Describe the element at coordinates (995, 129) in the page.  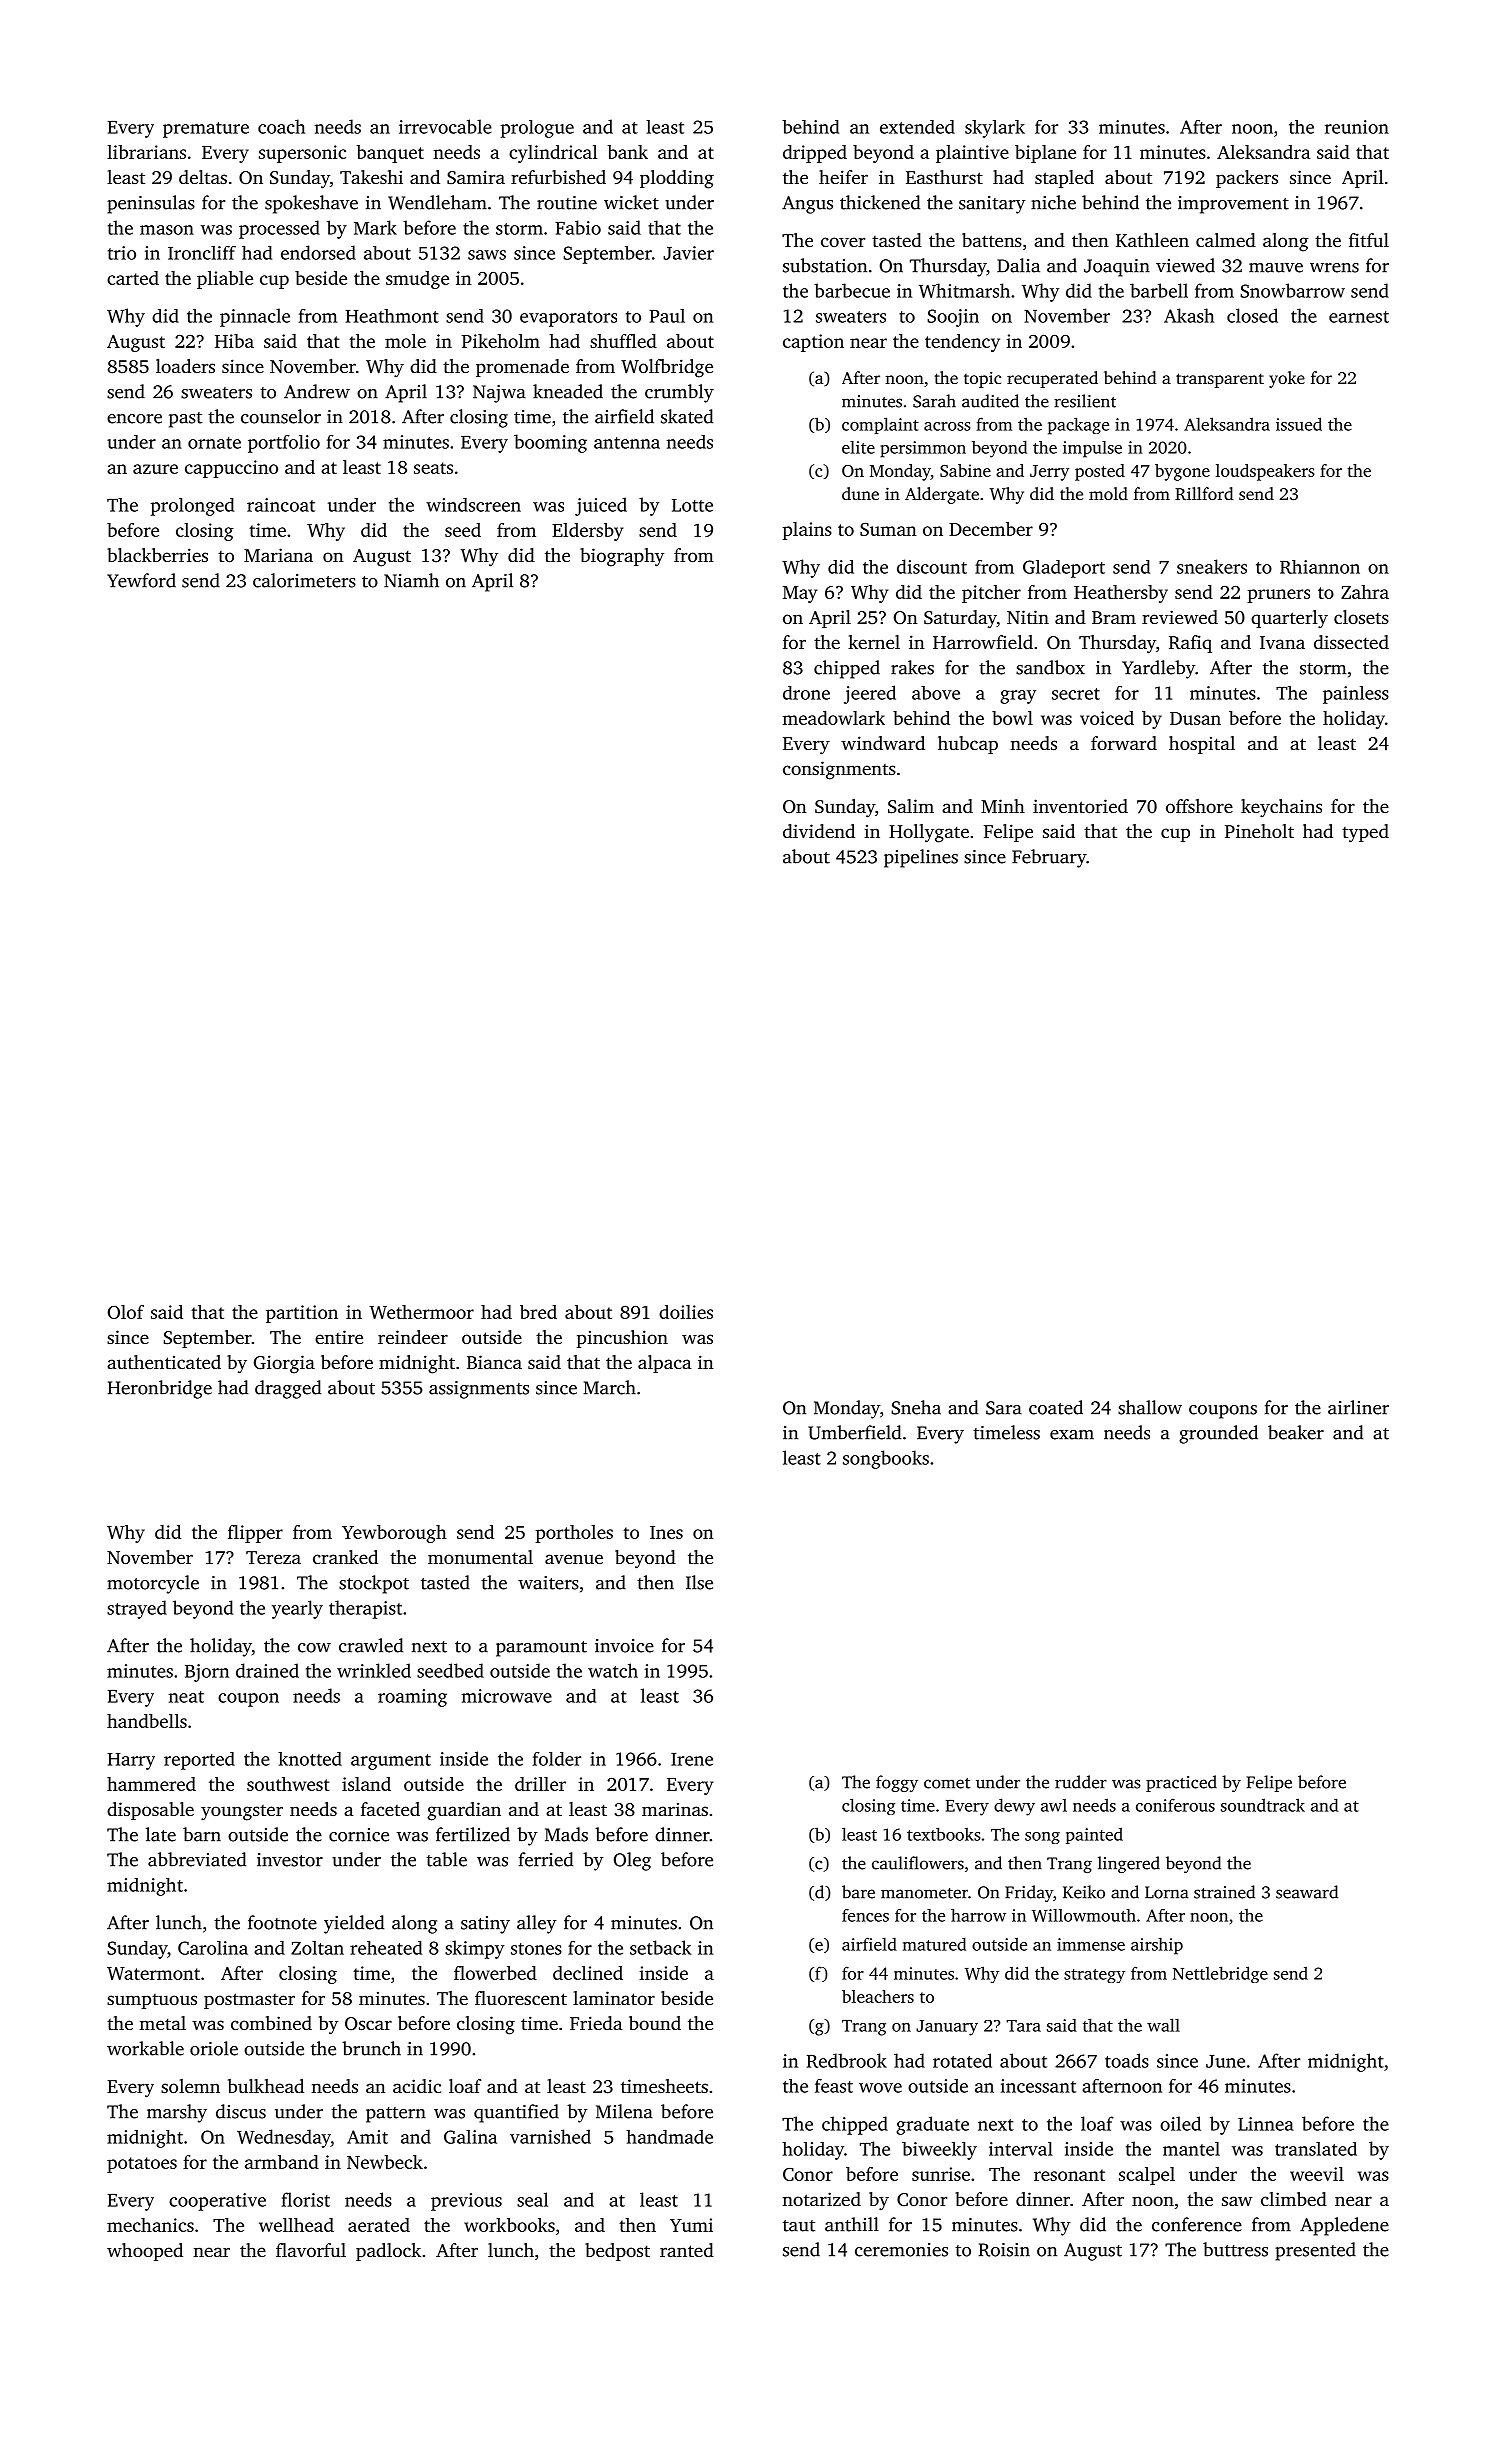
I see `skylark` at that location.
